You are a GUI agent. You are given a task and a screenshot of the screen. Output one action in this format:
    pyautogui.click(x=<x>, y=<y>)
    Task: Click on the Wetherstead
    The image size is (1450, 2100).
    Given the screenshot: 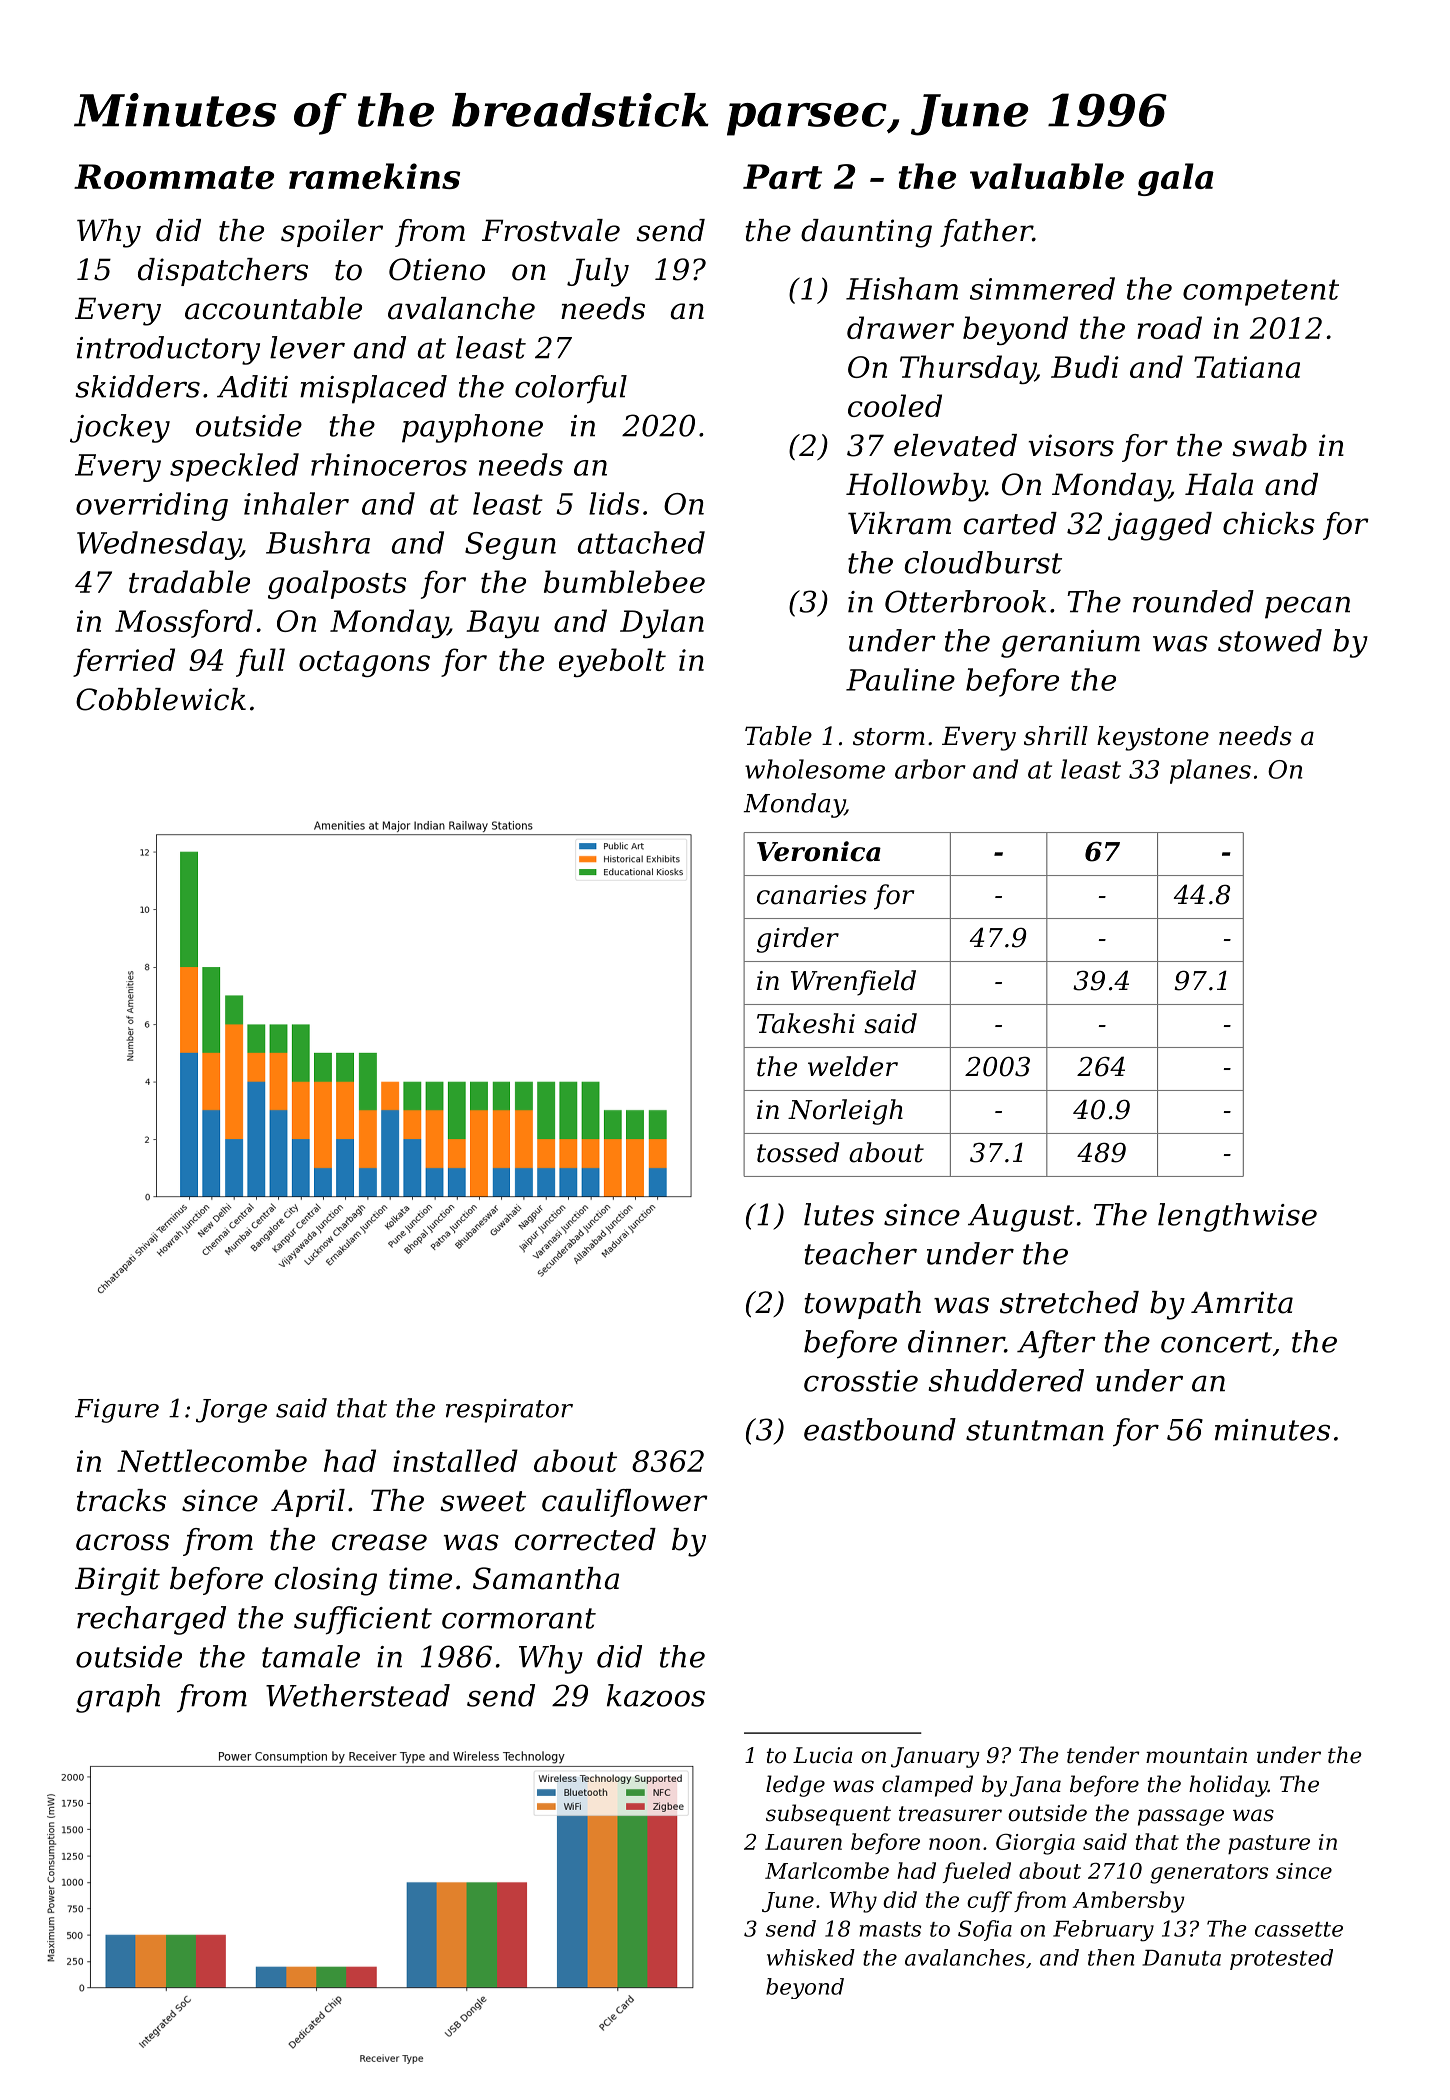 What is the action you would take?
    pyautogui.click(x=358, y=1695)
